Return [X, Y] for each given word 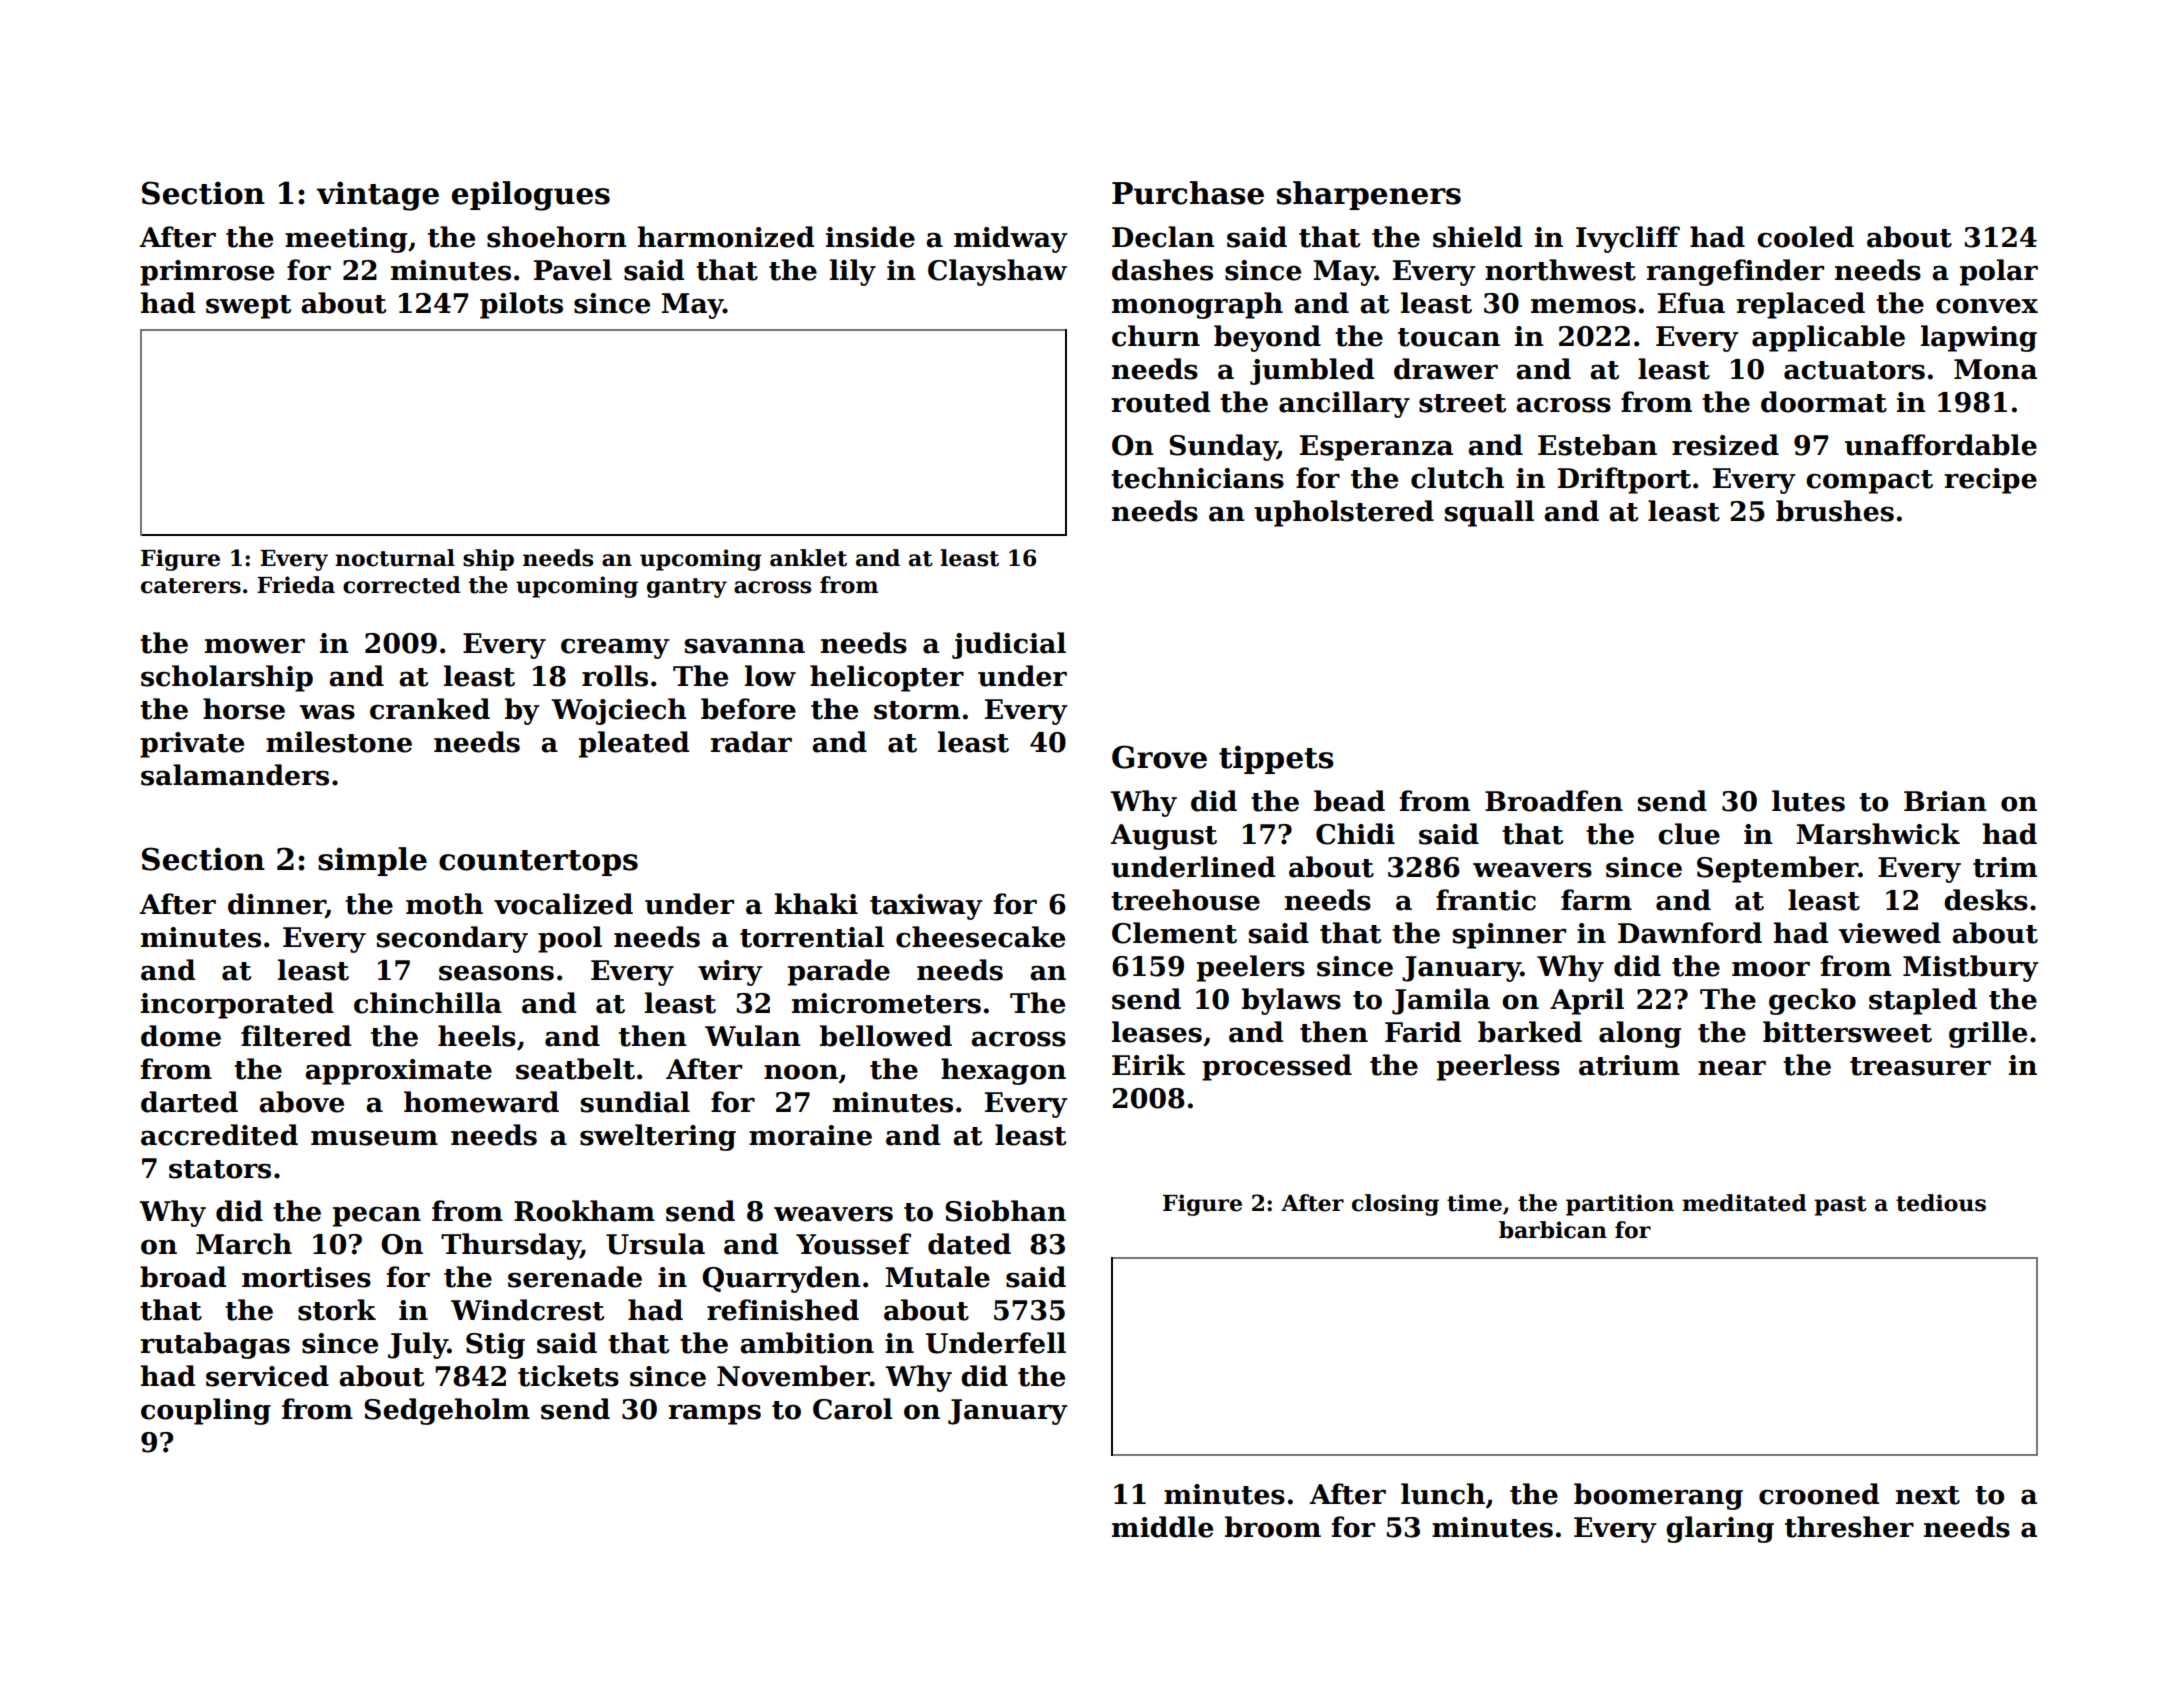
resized [1725, 445]
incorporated [237, 1005]
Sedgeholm [447, 1411]
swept [248, 307]
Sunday [1223, 447]
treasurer [1920, 1066]
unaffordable [1941, 445]
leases [1157, 1032]
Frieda [296, 585]
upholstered [1344, 513]
